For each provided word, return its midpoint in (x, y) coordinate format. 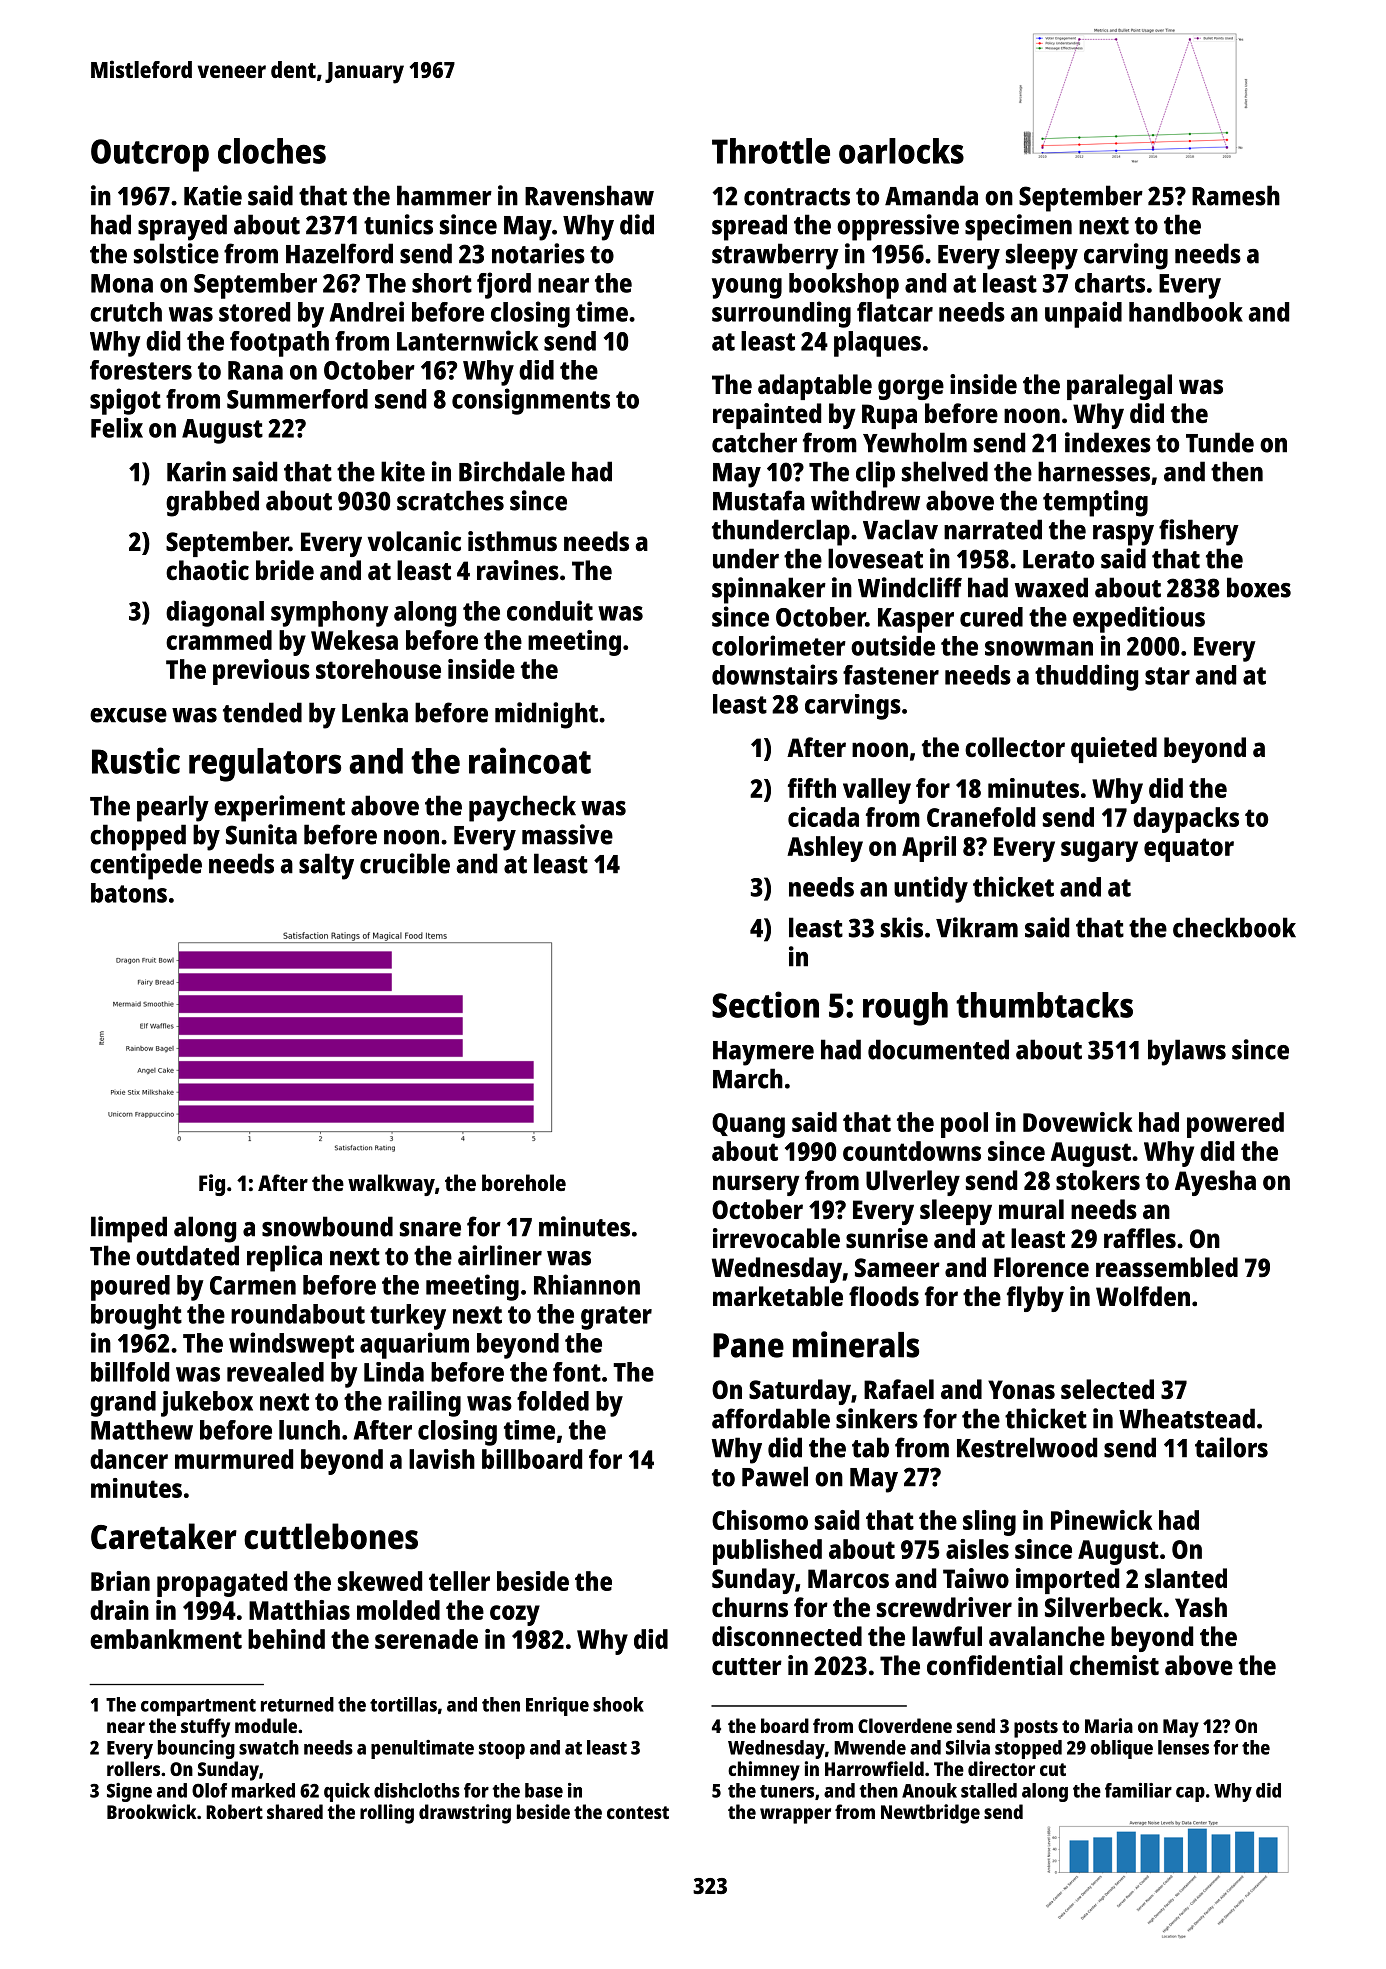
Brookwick (151, 1811)
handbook (1186, 312)
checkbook (1234, 927)
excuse (128, 715)
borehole (524, 1182)
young (746, 288)
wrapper (795, 1816)
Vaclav (900, 529)
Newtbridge (930, 1814)
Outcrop (150, 155)
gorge (911, 389)
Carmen (253, 1285)
